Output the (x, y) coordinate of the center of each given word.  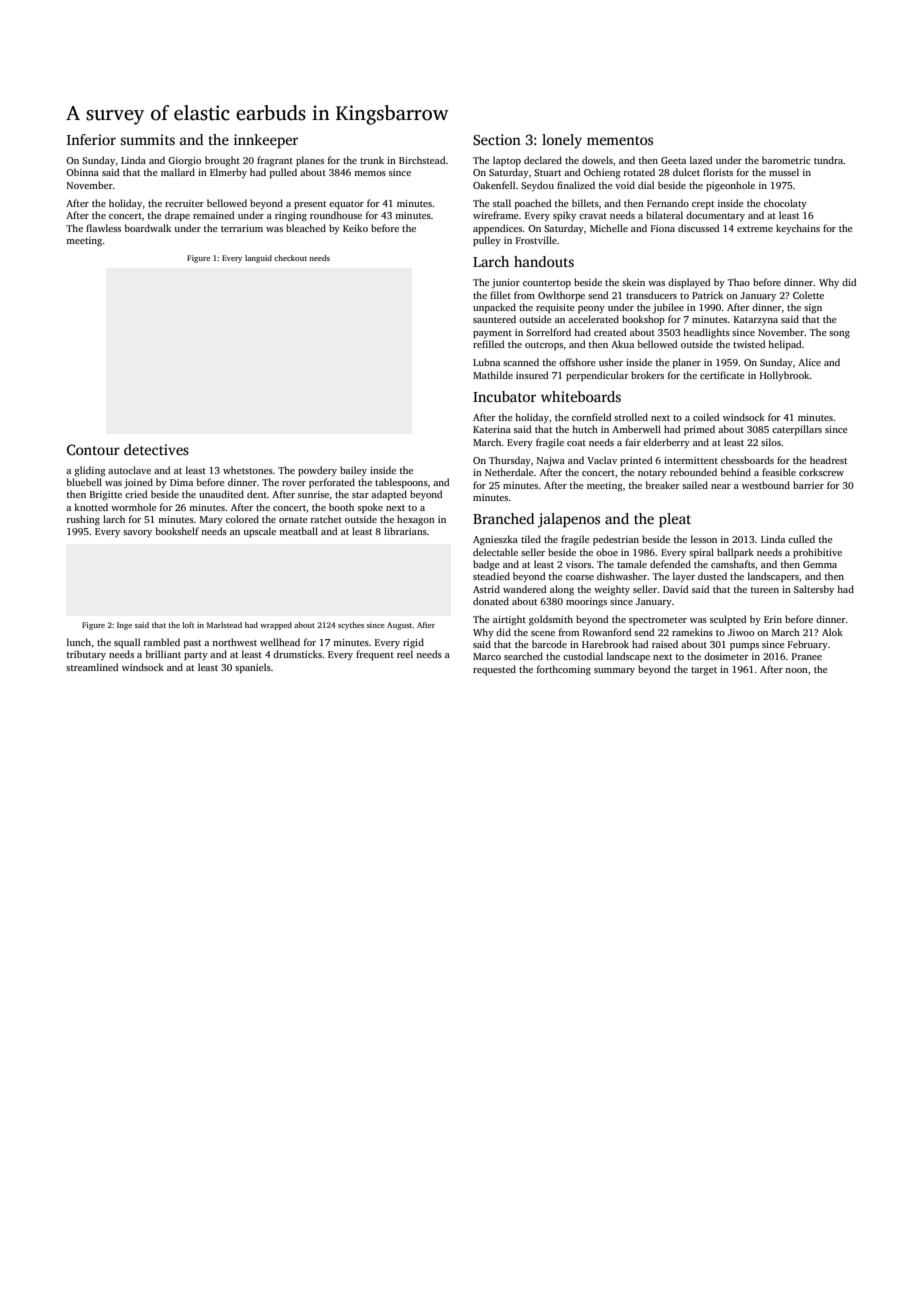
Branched (503, 518)
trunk (372, 160)
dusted (712, 576)
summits (147, 139)
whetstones (248, 470)
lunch (79, 642)
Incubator (504, 396)
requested (494, 670)
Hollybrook (785, 376)
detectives (156, 449)
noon (796, 670)
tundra (829, 160)
